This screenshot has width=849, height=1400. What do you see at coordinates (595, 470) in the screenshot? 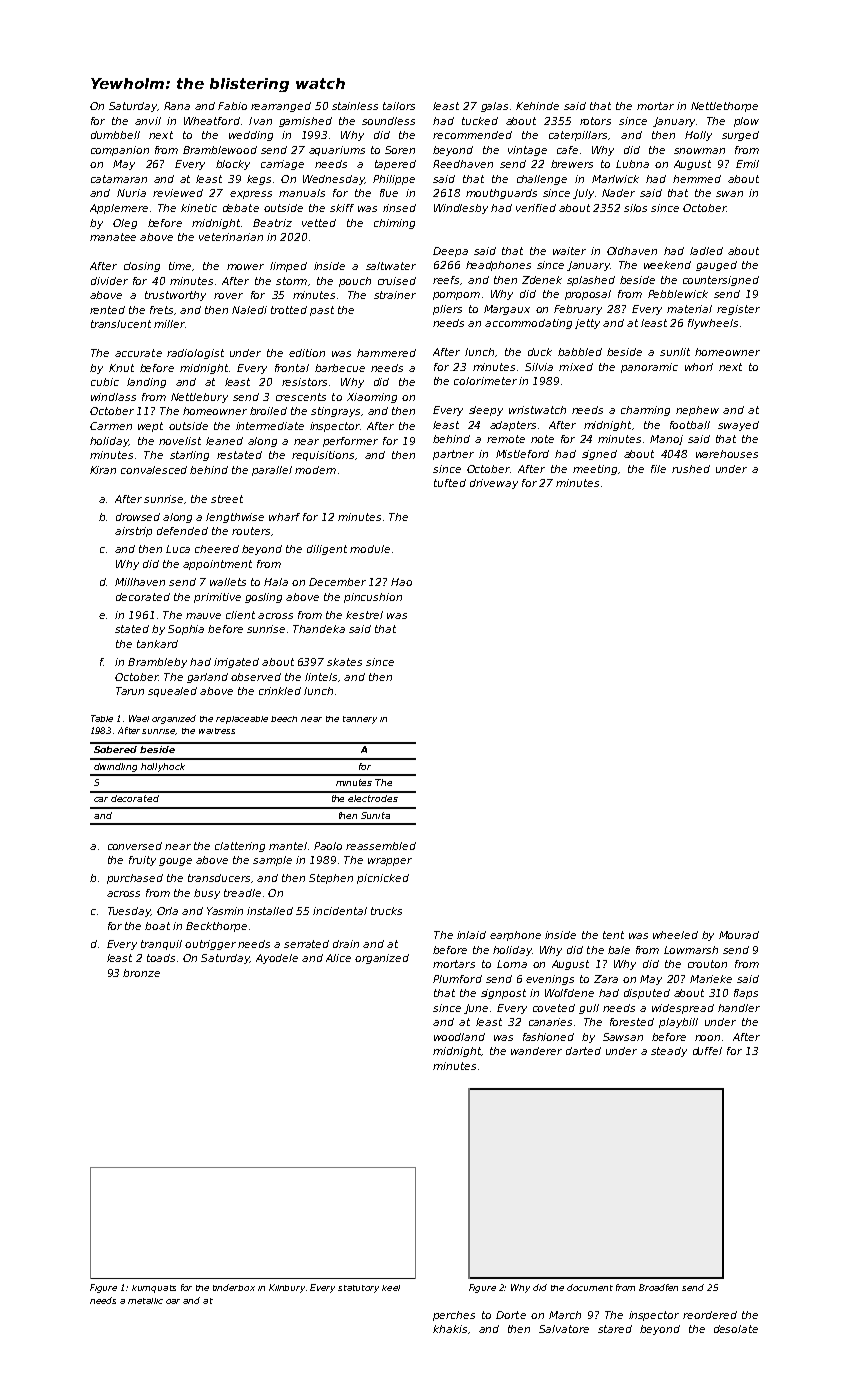
I see `meeting` at bounding box center [595, 470].
